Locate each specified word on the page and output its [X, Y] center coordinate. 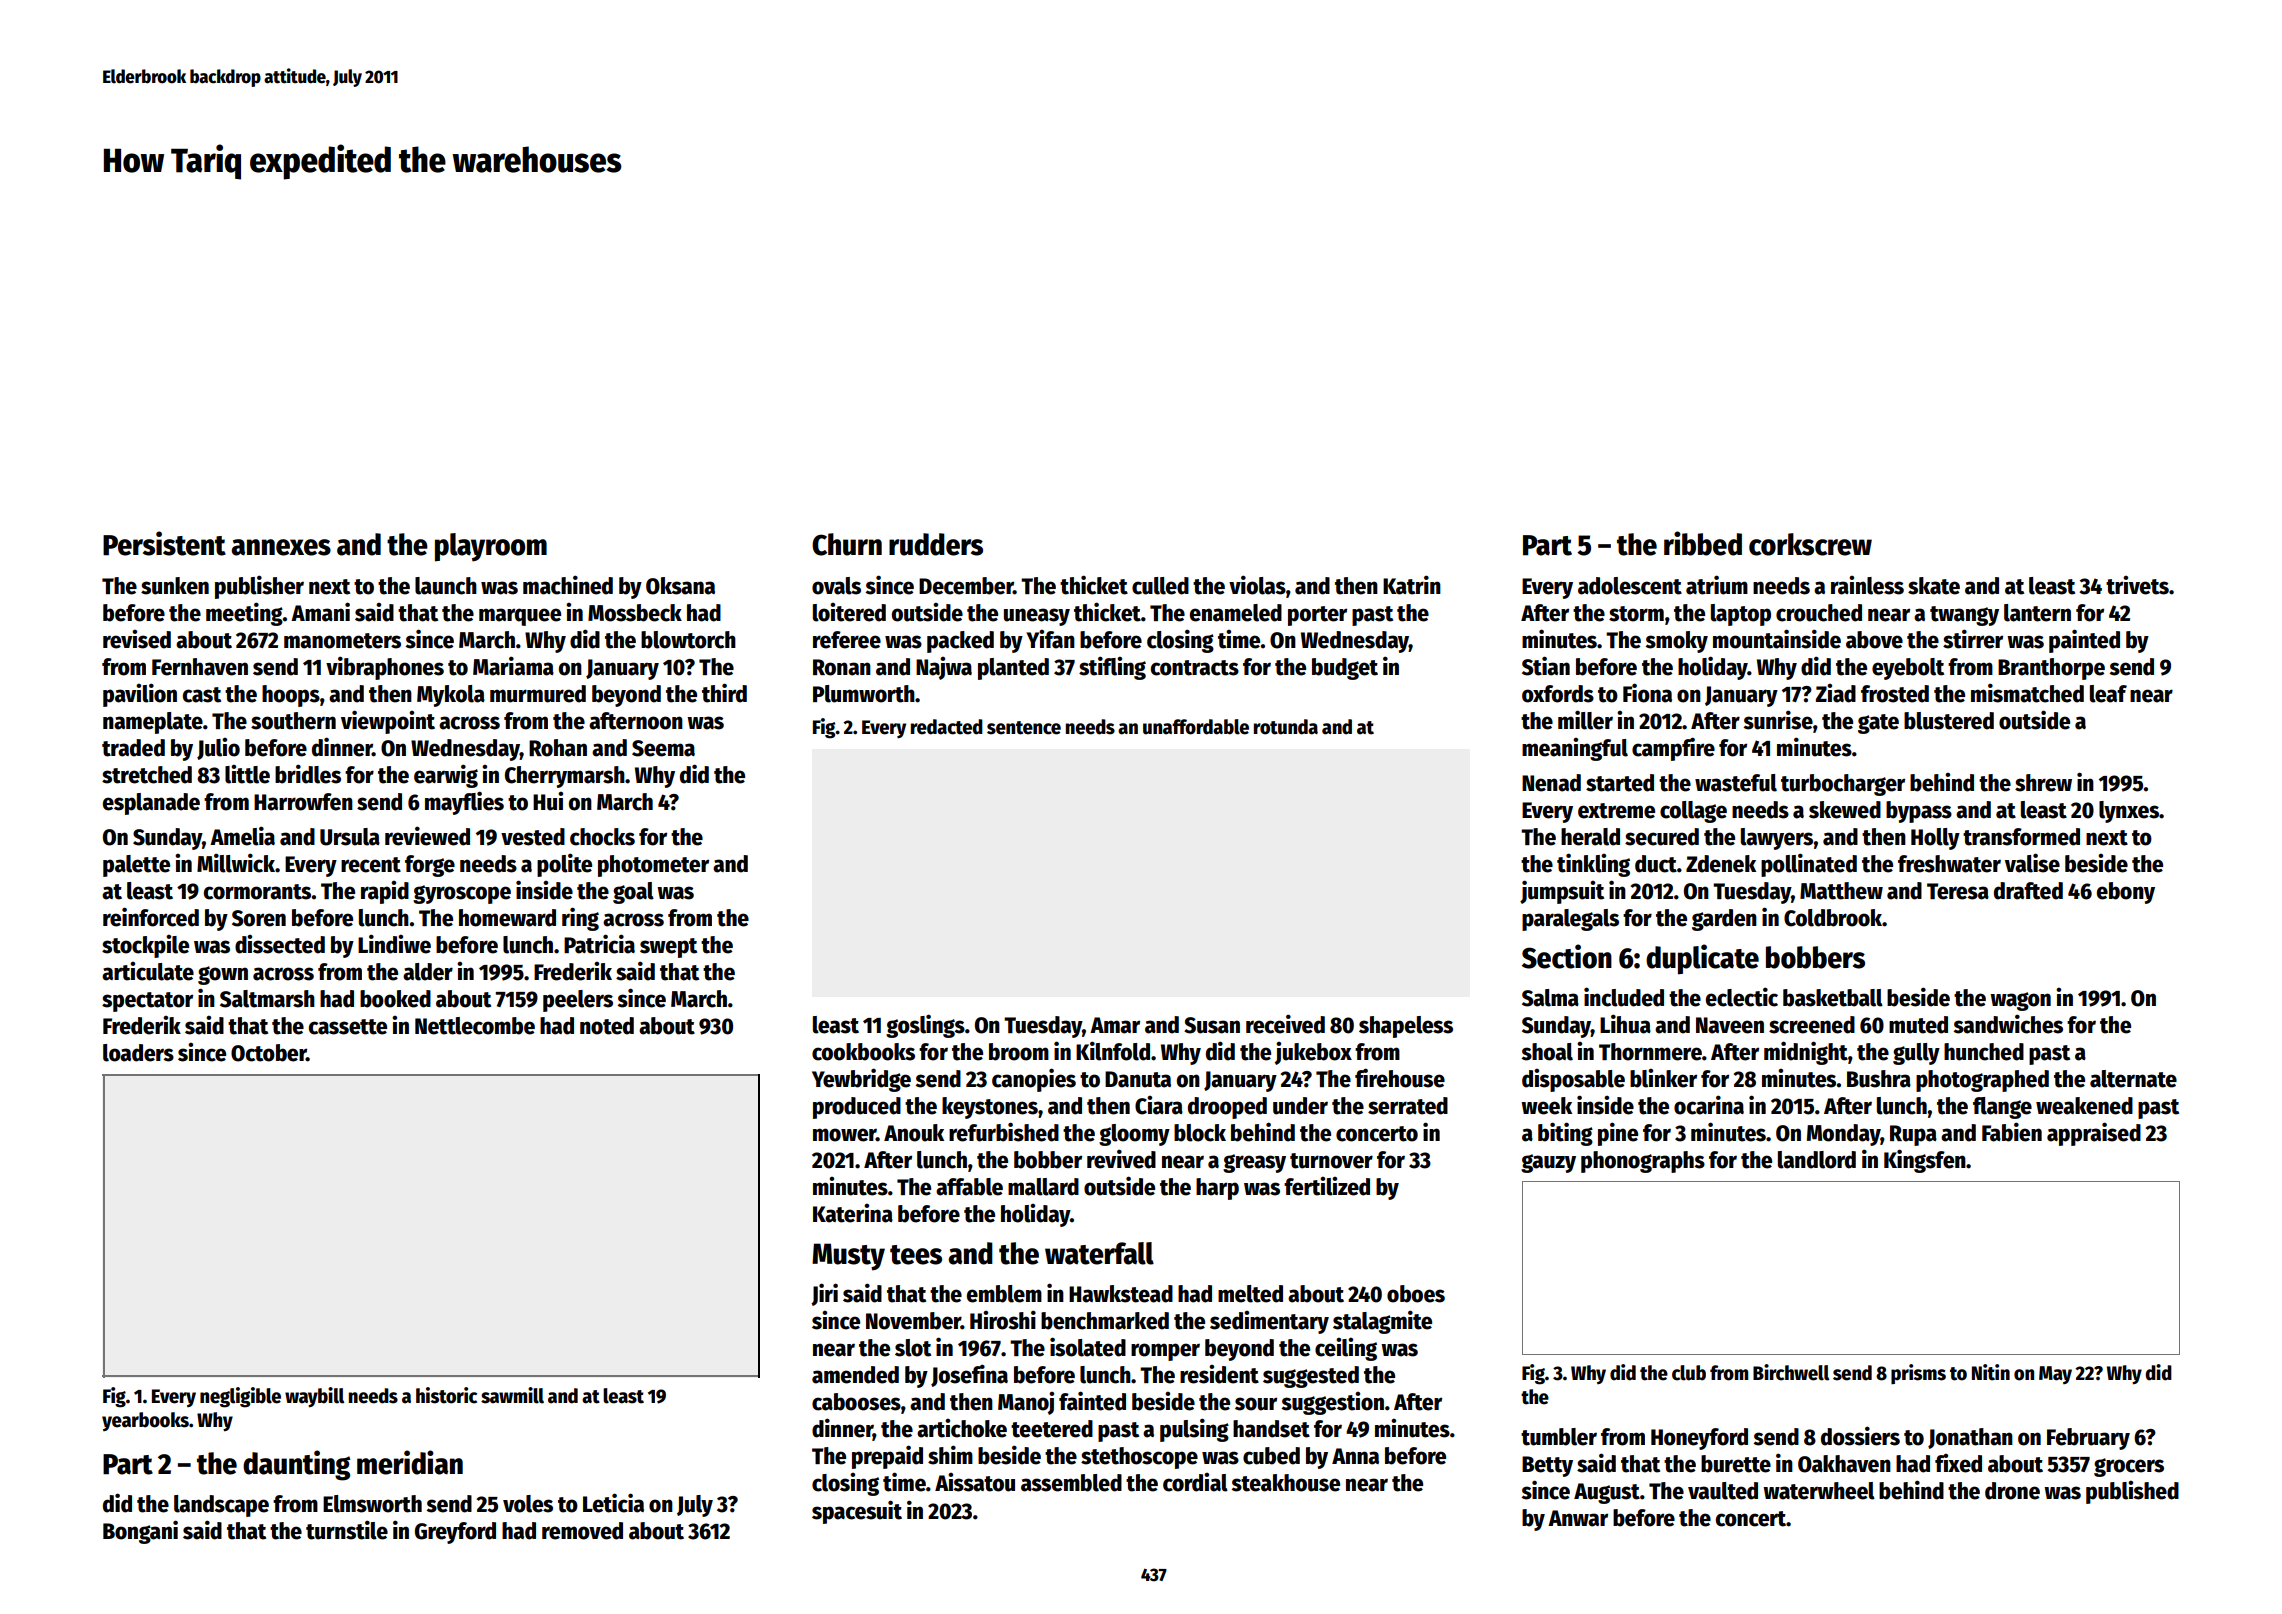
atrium [1717, 585]
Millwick [236, 863]
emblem [1004, 1294]
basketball [1833, 998]
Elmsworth [372, 1504]
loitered [849, 612]
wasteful [1736, 783]
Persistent [164, 543]
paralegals [1570, 920]
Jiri [824, 1294]
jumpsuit [1562, 892]
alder [428, 972]
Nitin [1991, 1372]
